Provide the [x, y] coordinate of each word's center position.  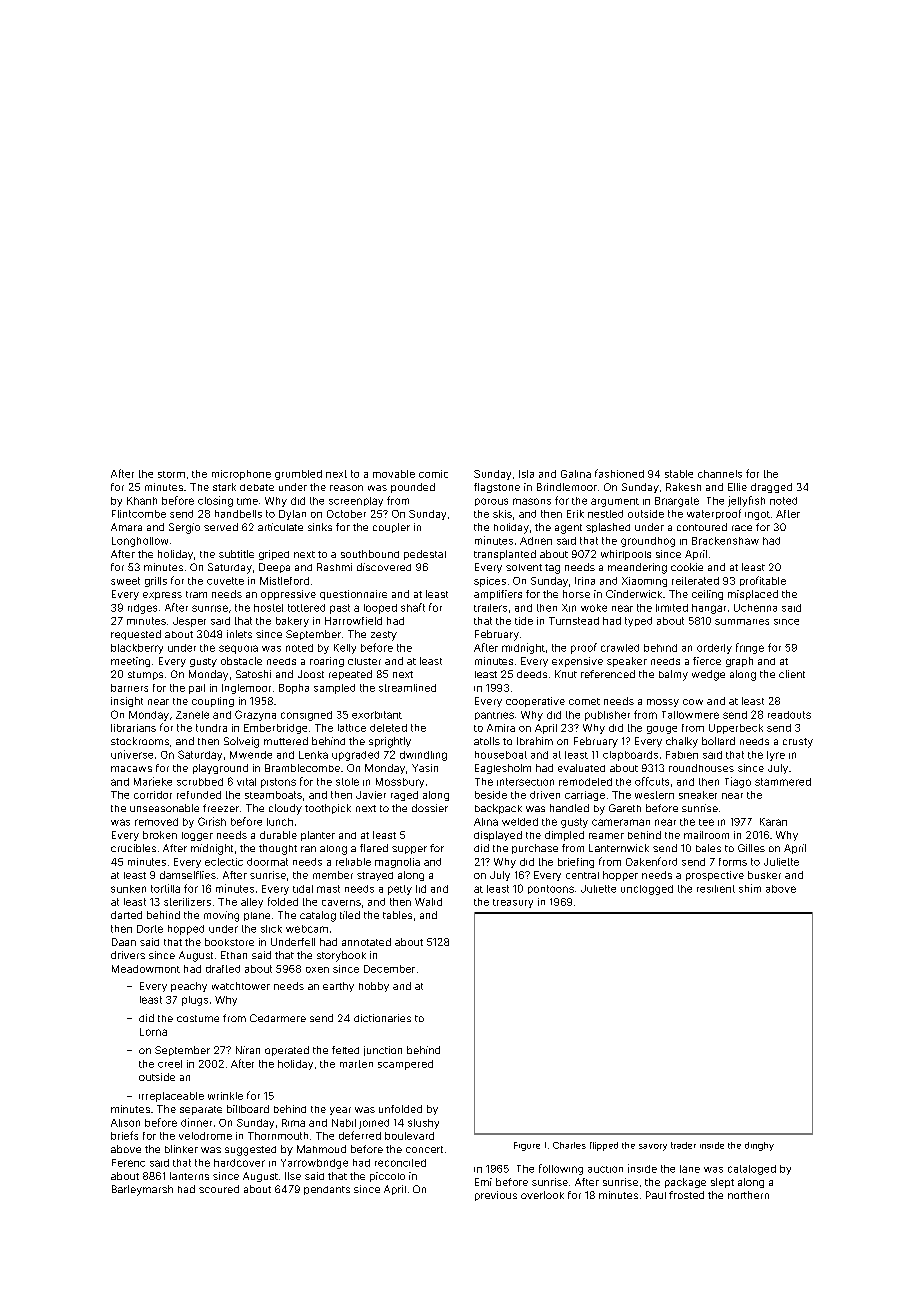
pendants [327, 1190]
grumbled [298, 475]
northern [748, 1195]
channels [720, 474]
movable [394, 474]
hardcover [239, 1163]
